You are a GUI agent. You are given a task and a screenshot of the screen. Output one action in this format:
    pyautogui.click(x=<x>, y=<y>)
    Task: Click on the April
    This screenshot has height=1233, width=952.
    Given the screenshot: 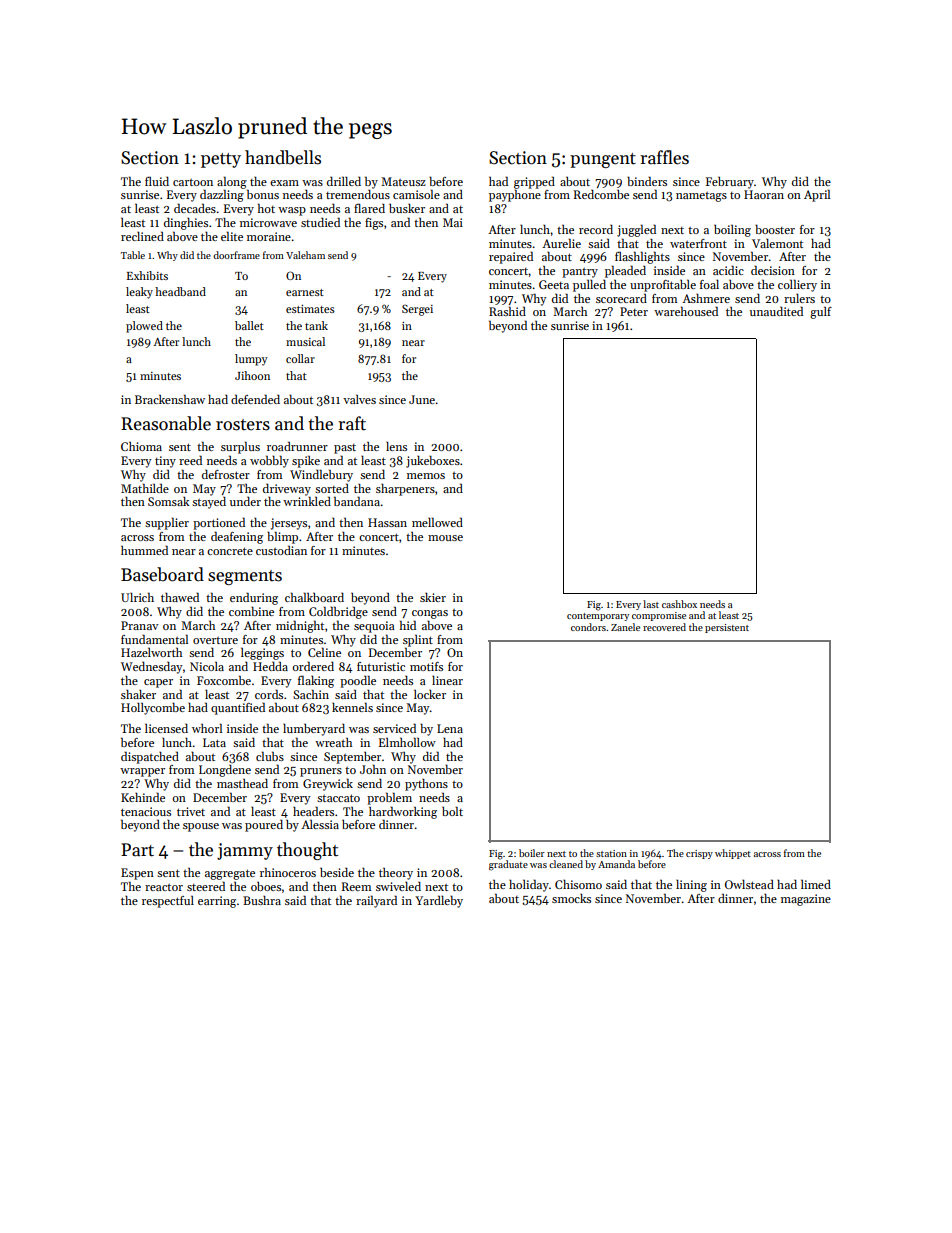 What is the action you would take?
    pyautogui.click(x=817, y=195)
